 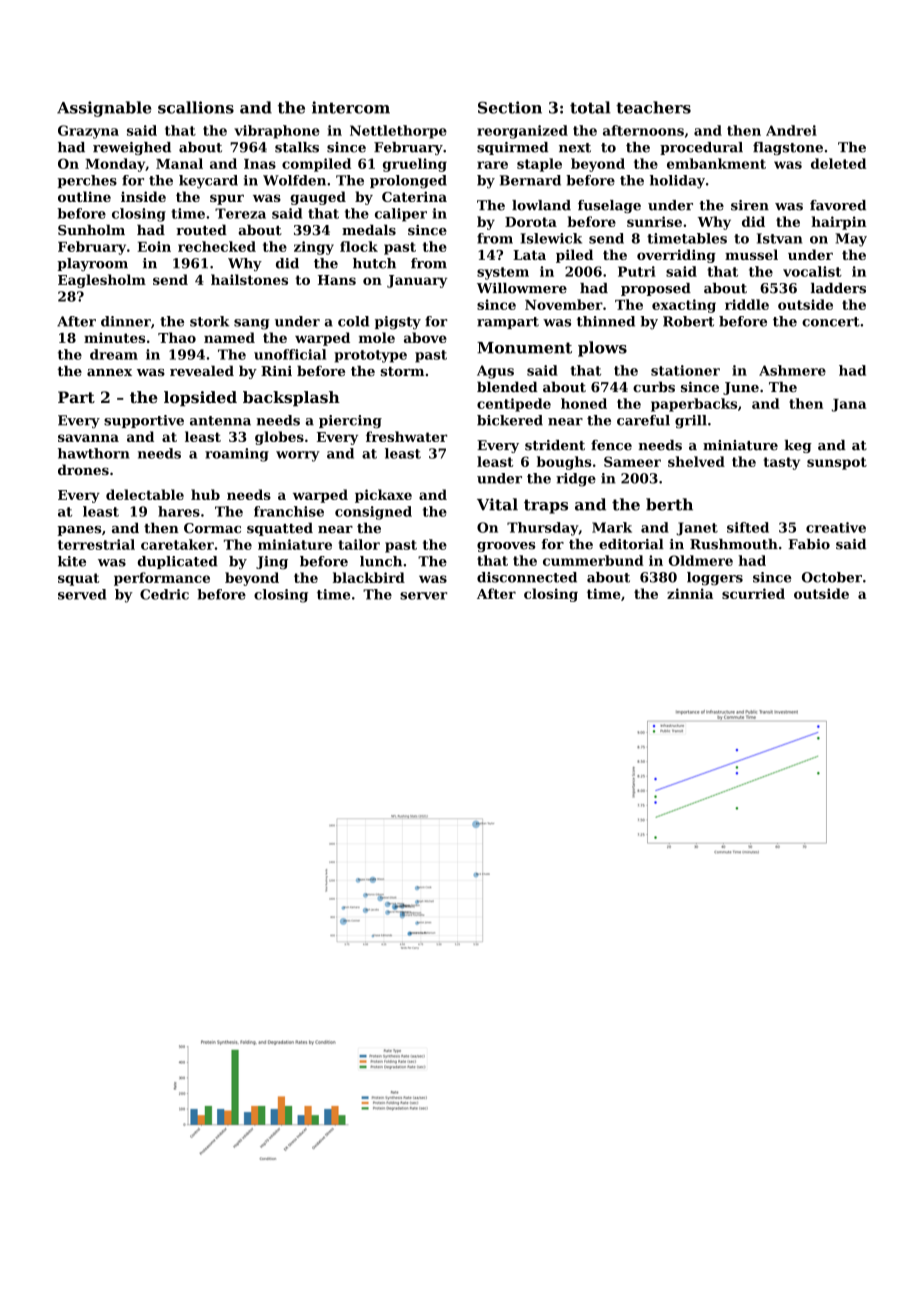 What do you see at coordinates (237, 455) in the screenshot?
I see `roaming` at bounding box center [237, 455].
